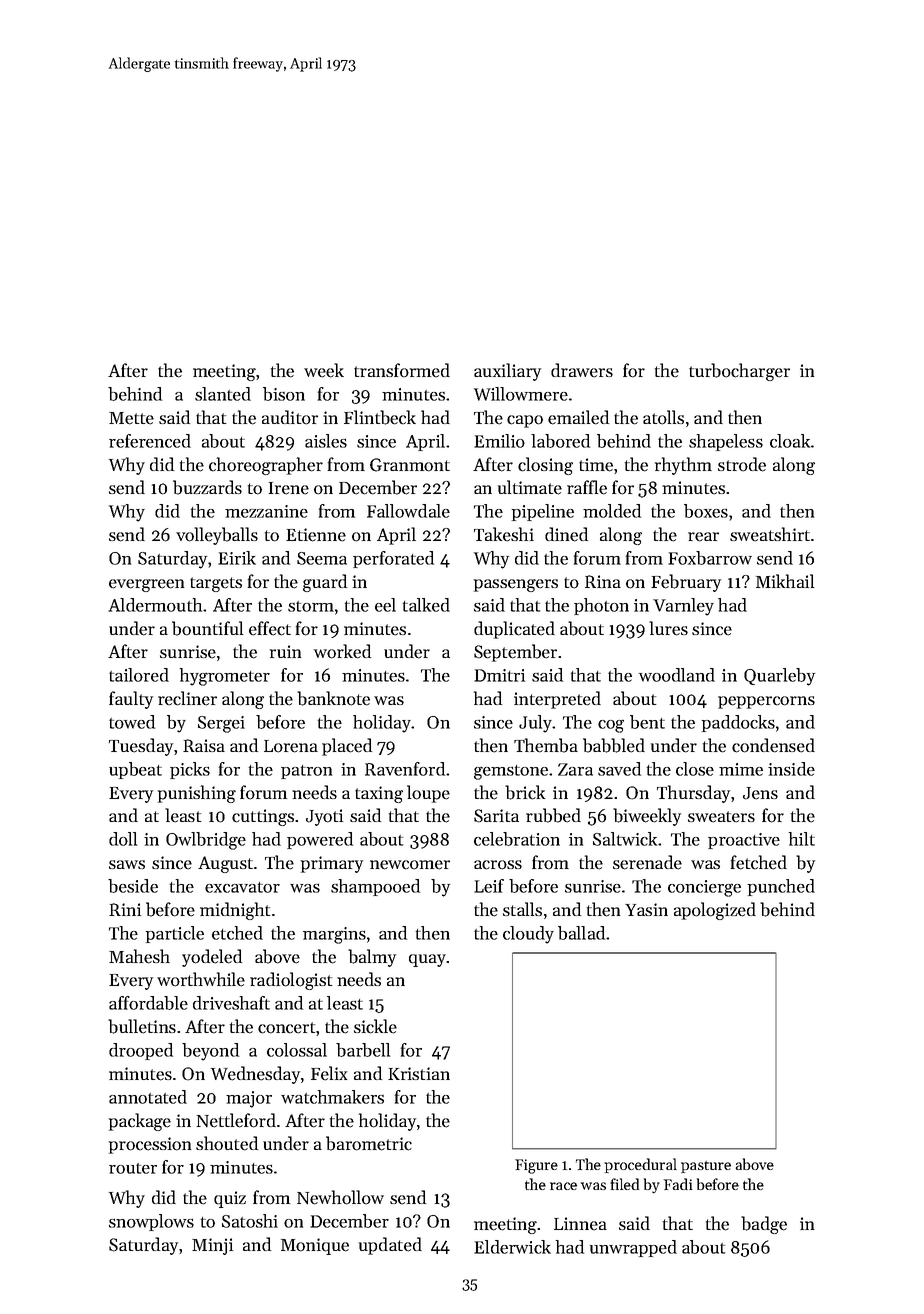  Describe the element at coordinates (419, 1073) in the page. I see `Kristian` at that location.
